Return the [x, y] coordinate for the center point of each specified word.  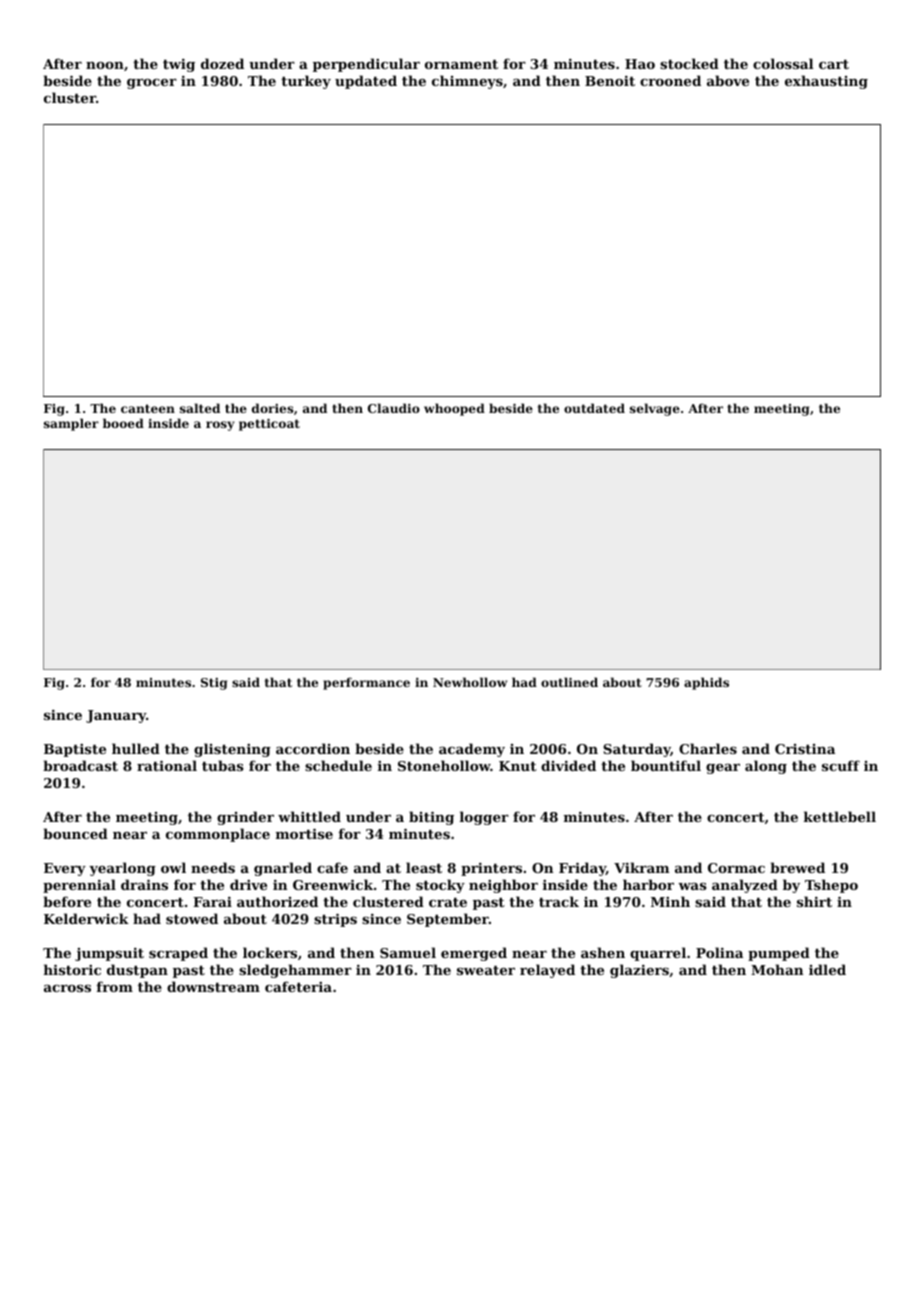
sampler [71, 424]
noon [105, 65]
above [728, 80]
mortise [304, 833]
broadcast [80, 765]
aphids [706, 683]
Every [65, 869]
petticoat [269, 424]
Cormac [736, 868]
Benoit [610, 80]
